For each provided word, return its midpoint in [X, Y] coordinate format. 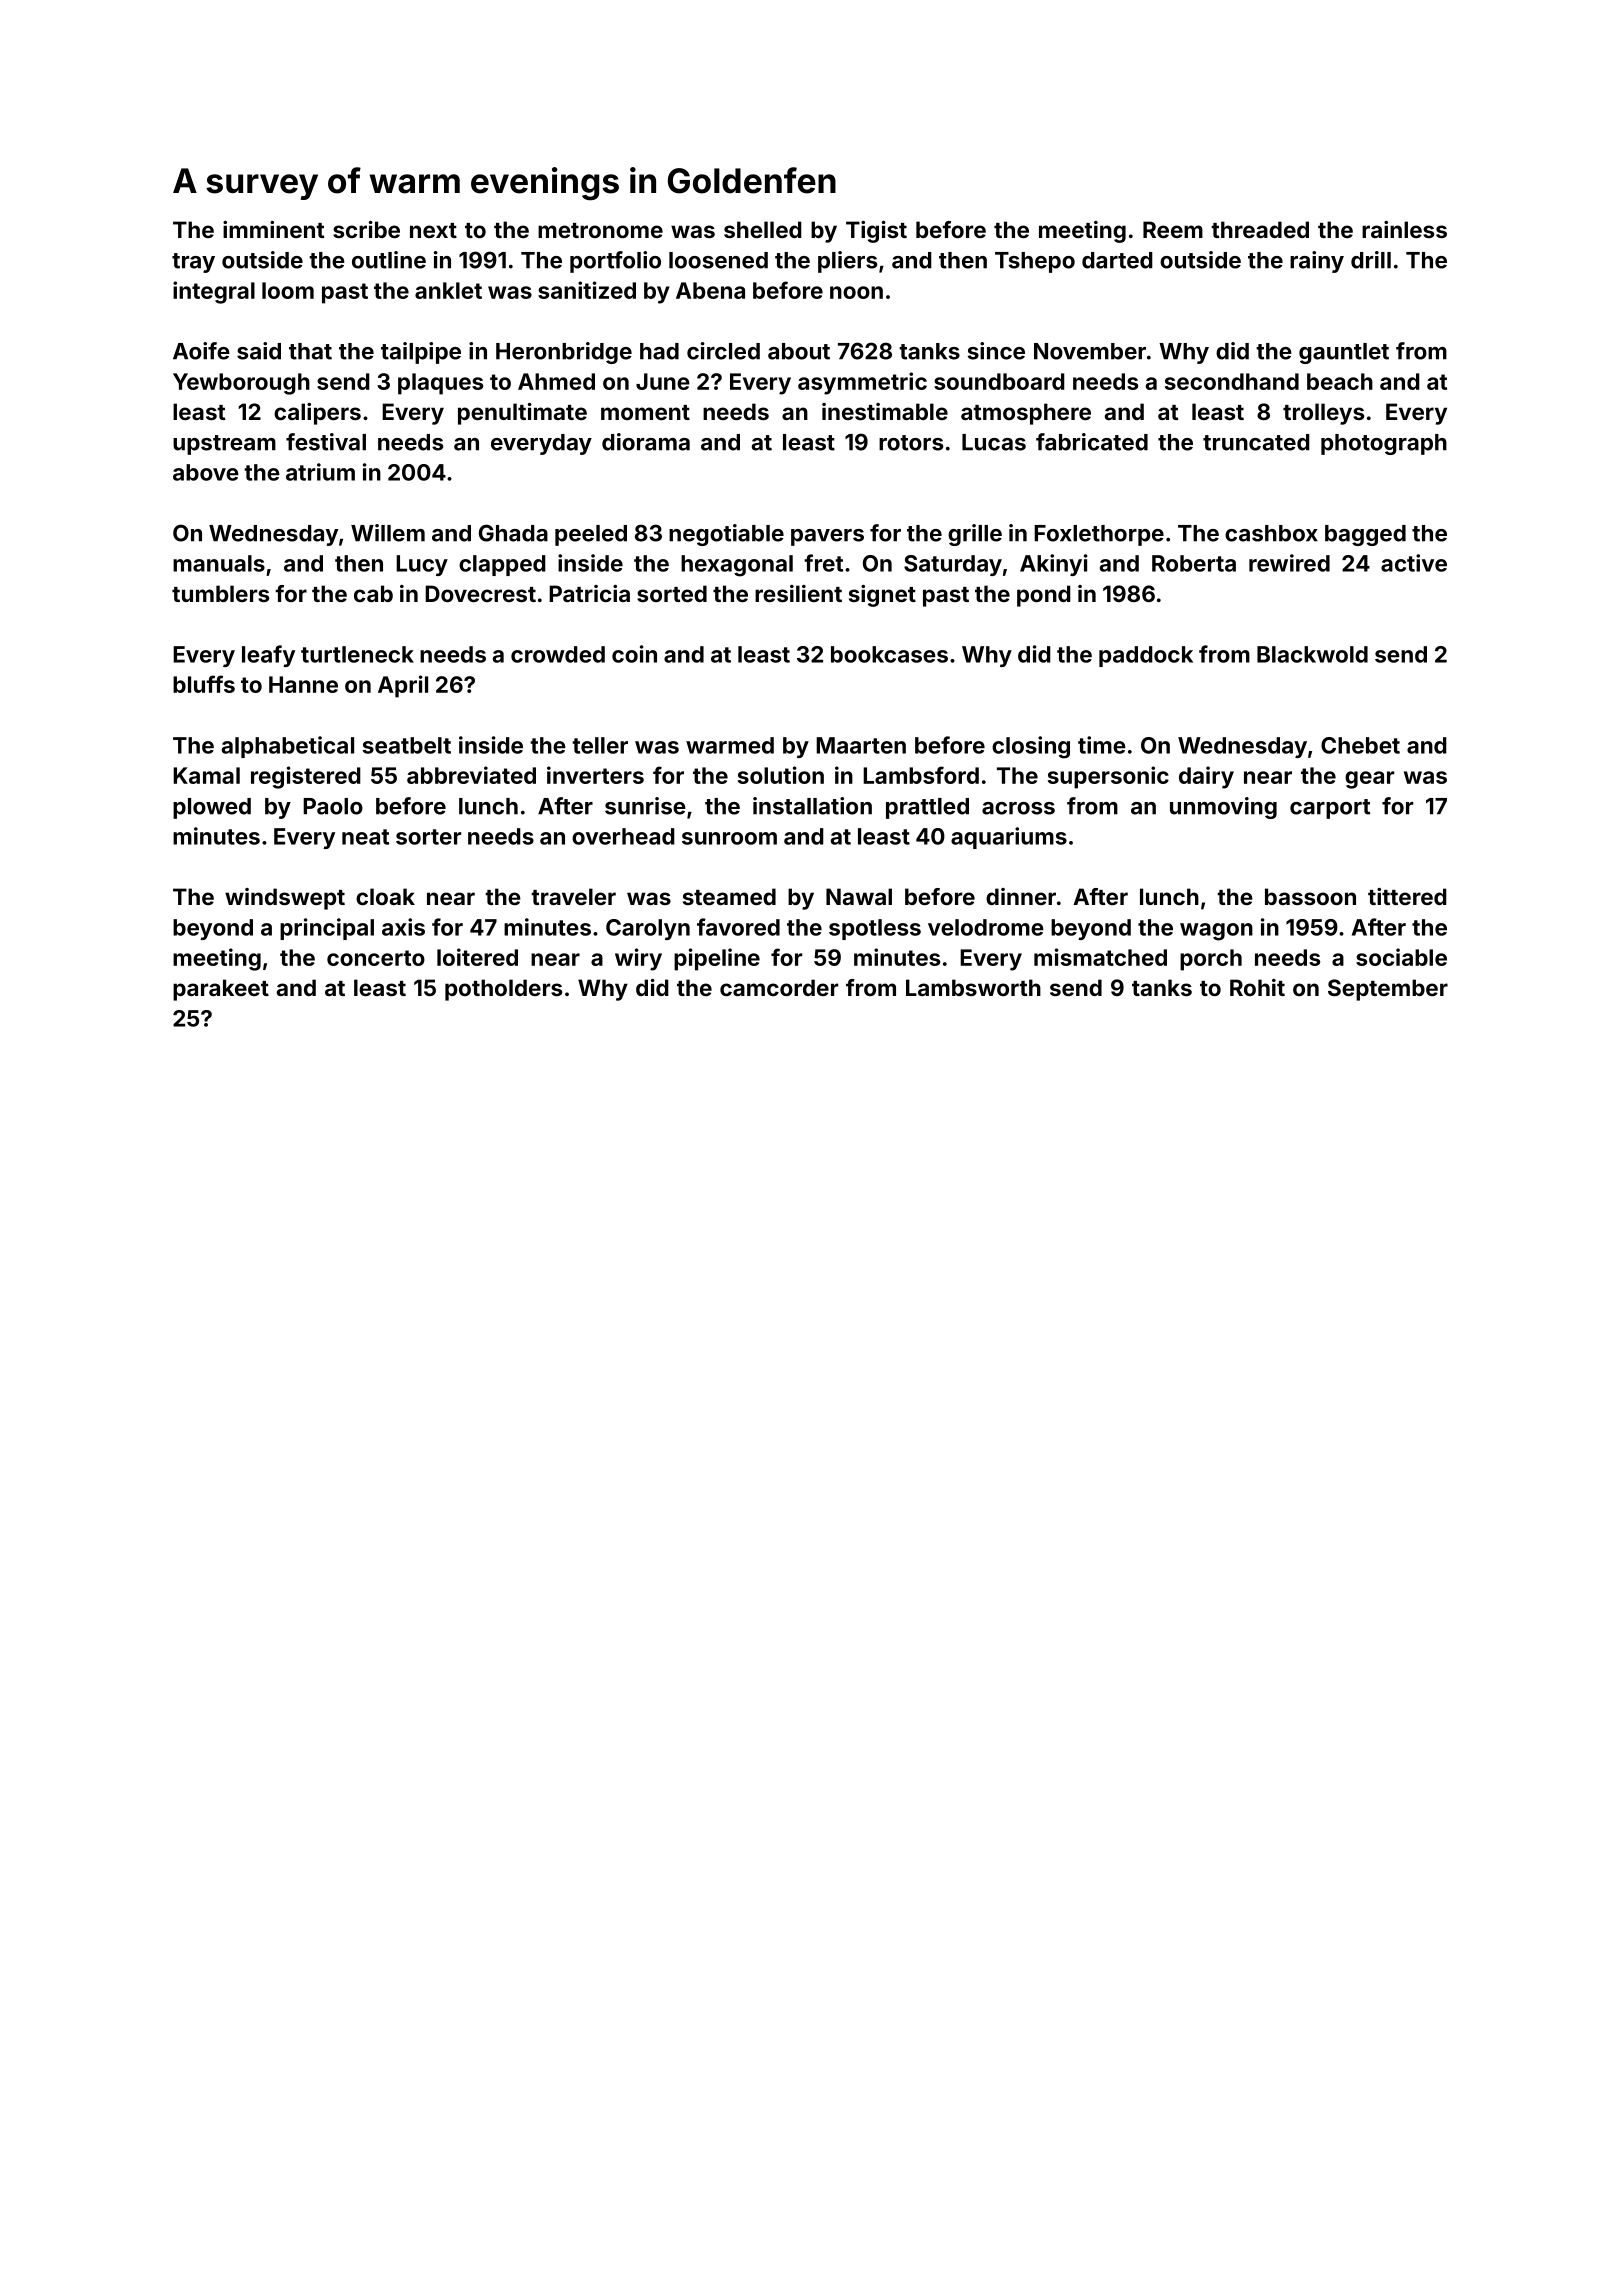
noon [856, 292]
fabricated [1092, 442]
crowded [558, 654]
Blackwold [1312, 654]
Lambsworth [973, 987]
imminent [273, 229]
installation [812, 806]
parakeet [221, 990]
